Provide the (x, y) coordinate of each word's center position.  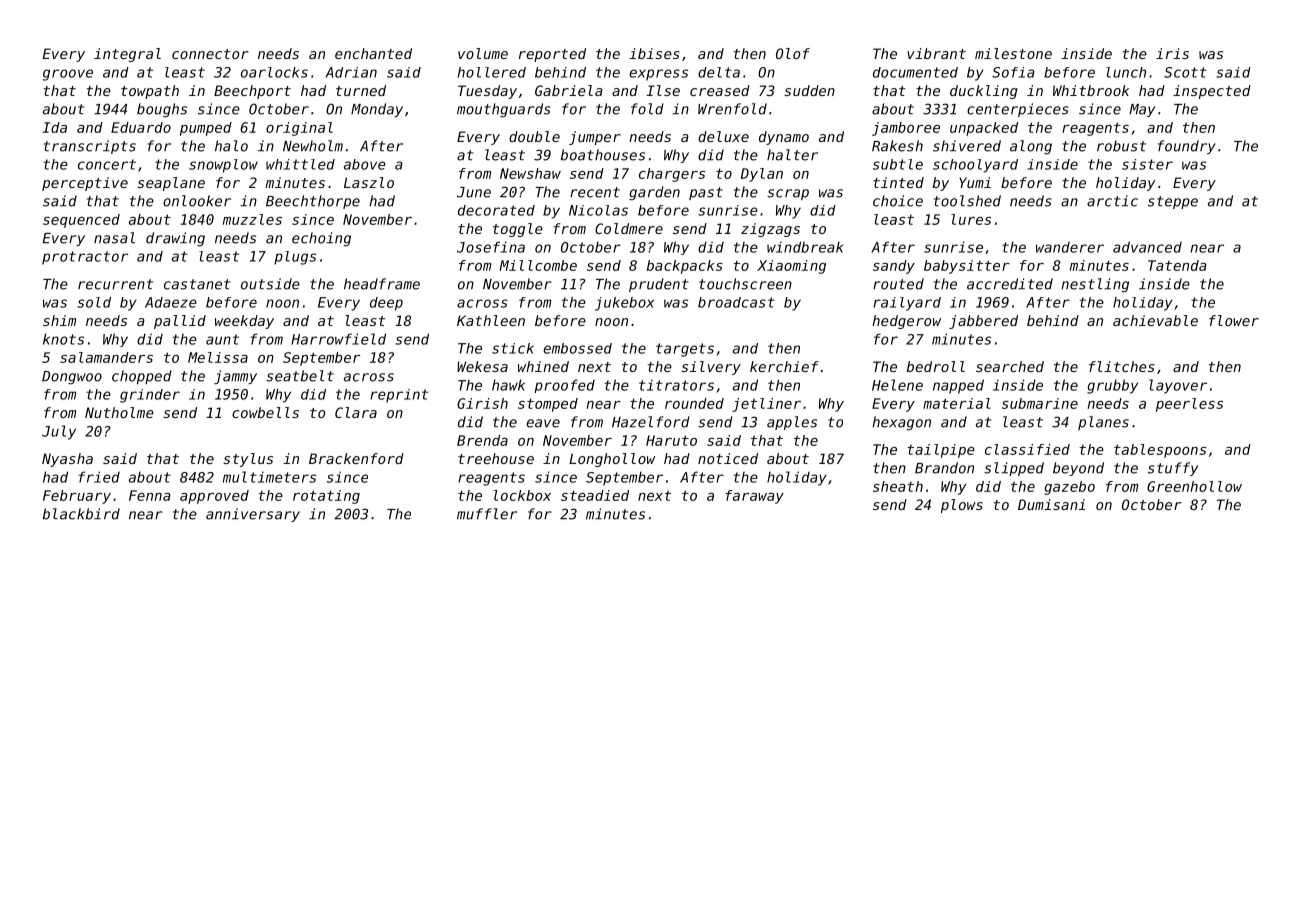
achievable (1155, 320)
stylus (248, 460)
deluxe (723, 136)
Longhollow (612, 460)
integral (127, 55)
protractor (85, 258)
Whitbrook (1091, 90)
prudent (659, 285)
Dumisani (1051, 504)
